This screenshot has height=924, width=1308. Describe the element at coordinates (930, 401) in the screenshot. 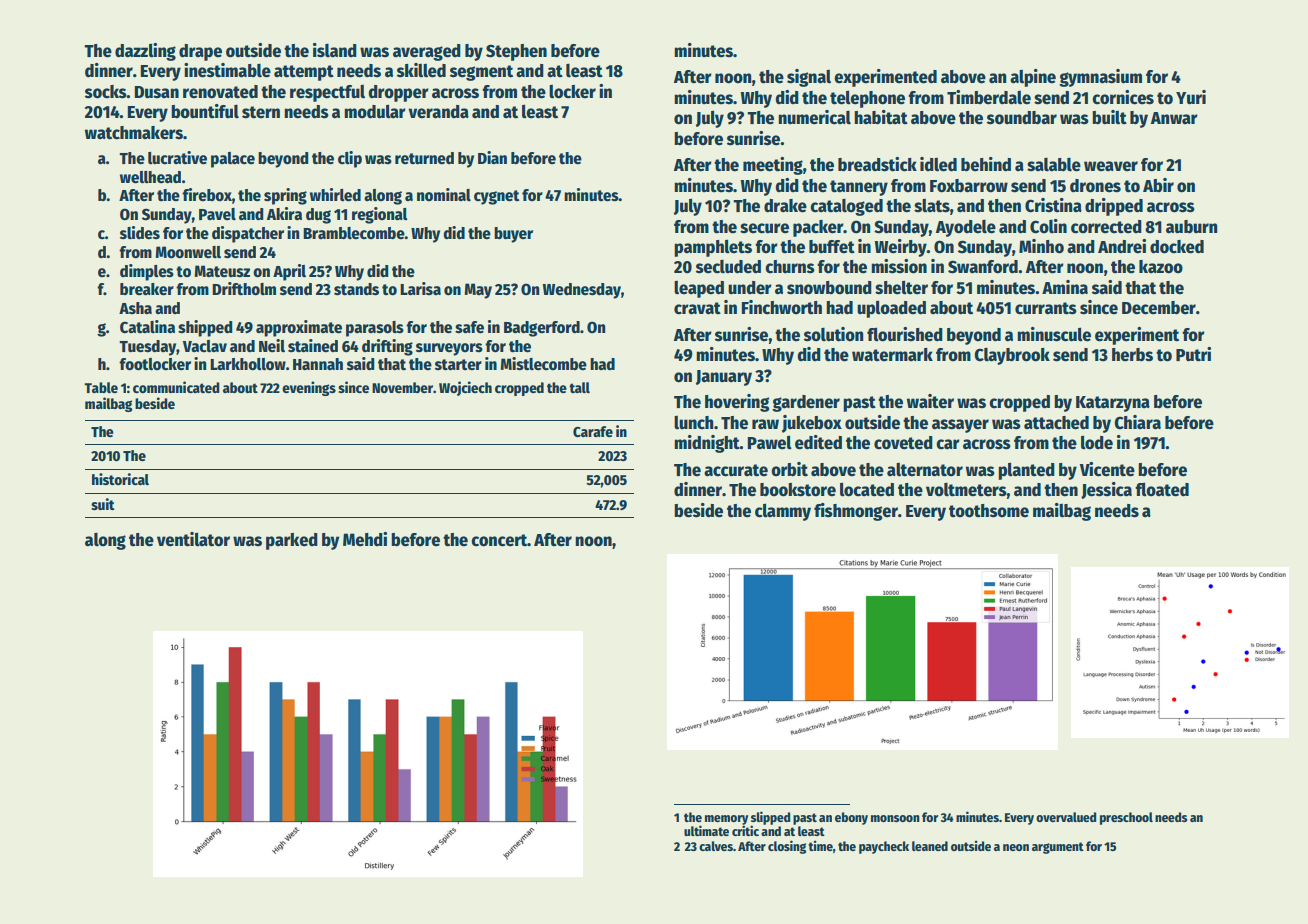

I see `waiter` at that location.
